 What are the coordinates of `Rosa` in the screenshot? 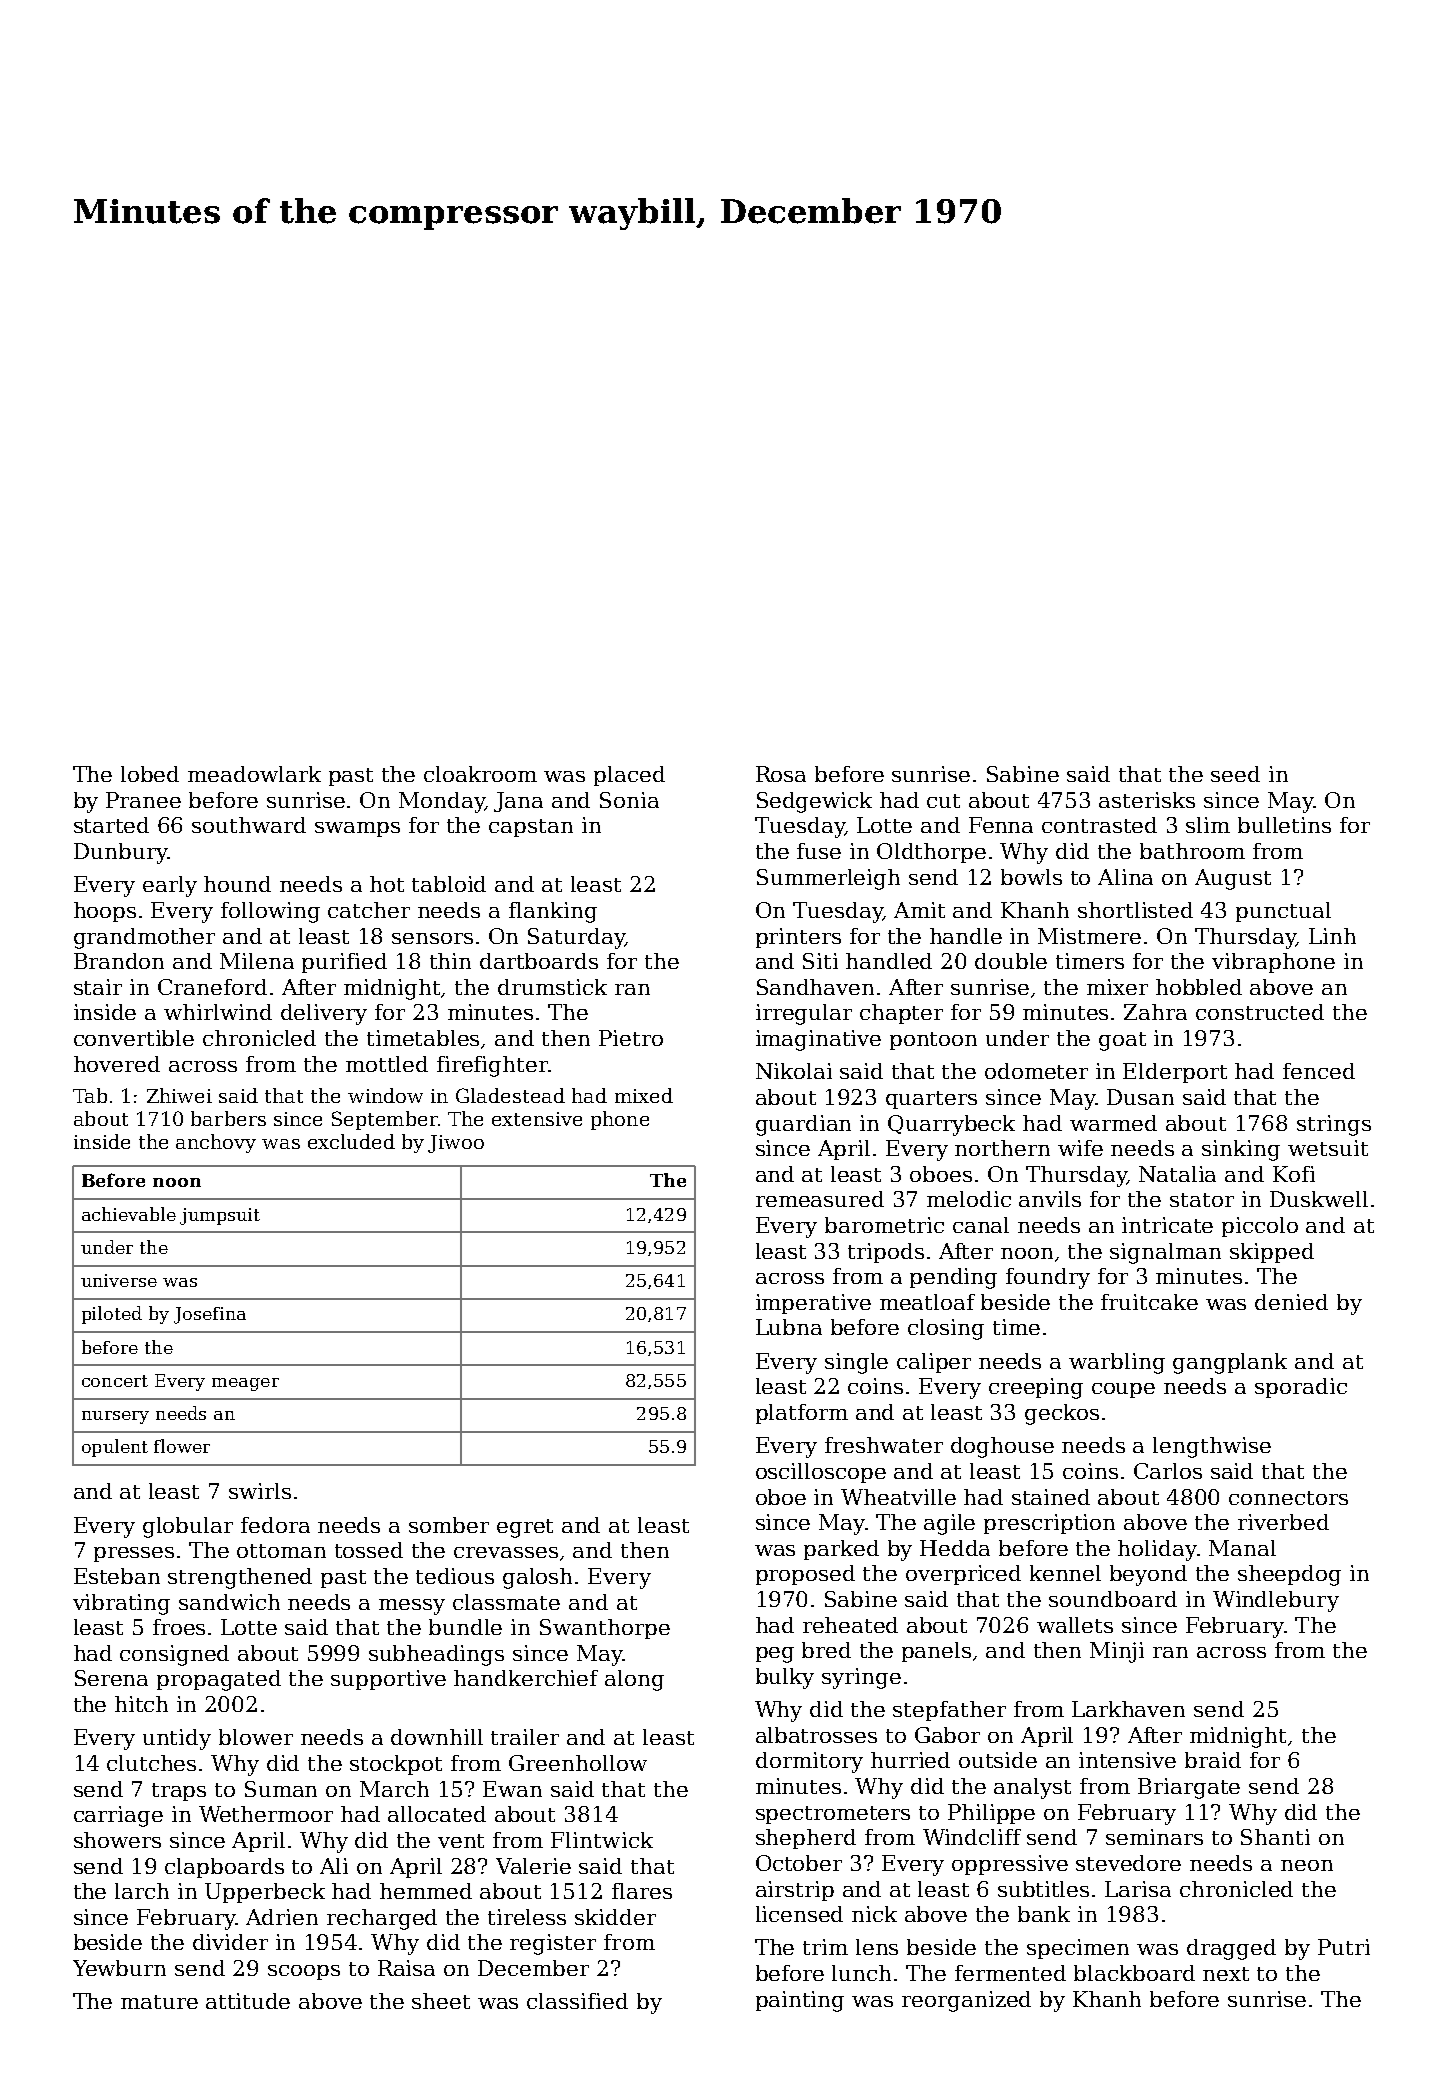 It's located at (781, 774).
